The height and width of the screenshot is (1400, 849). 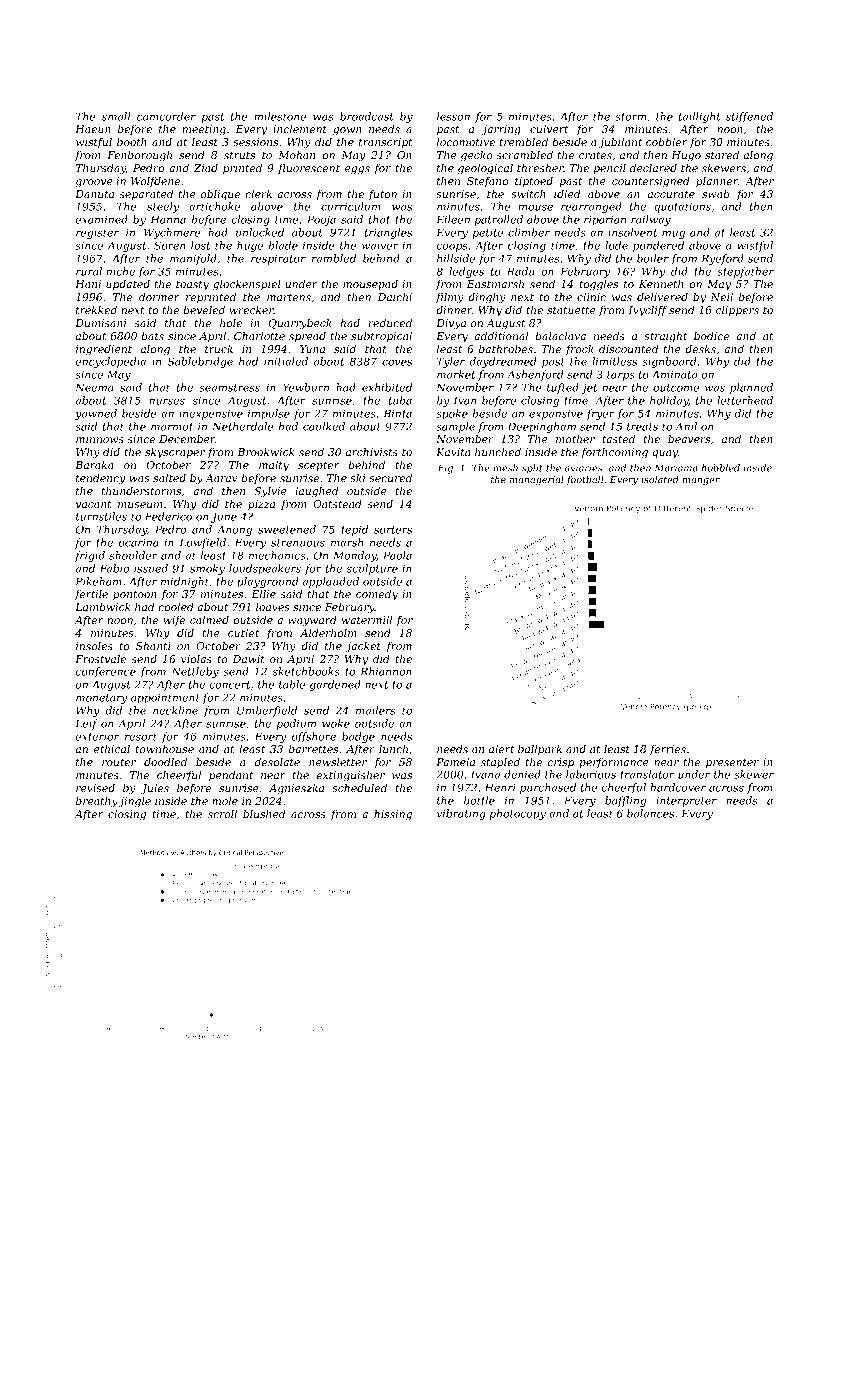 What do you see at coordinates (662, 297) in the screenshot?
I see `delivered` at bounding box center [662, 297].
